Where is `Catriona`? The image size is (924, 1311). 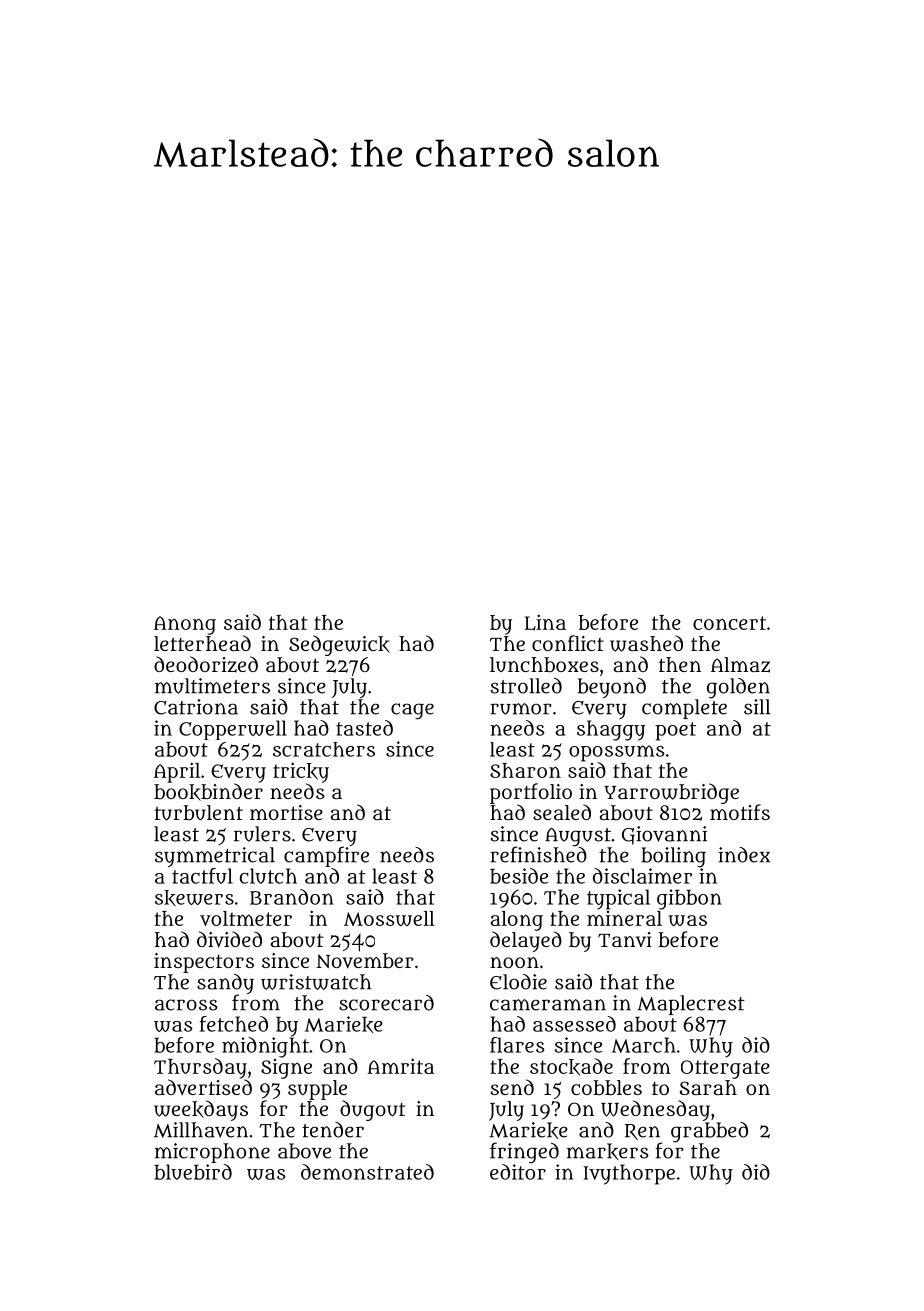
Catriona is located at coordinates (196, 707).
